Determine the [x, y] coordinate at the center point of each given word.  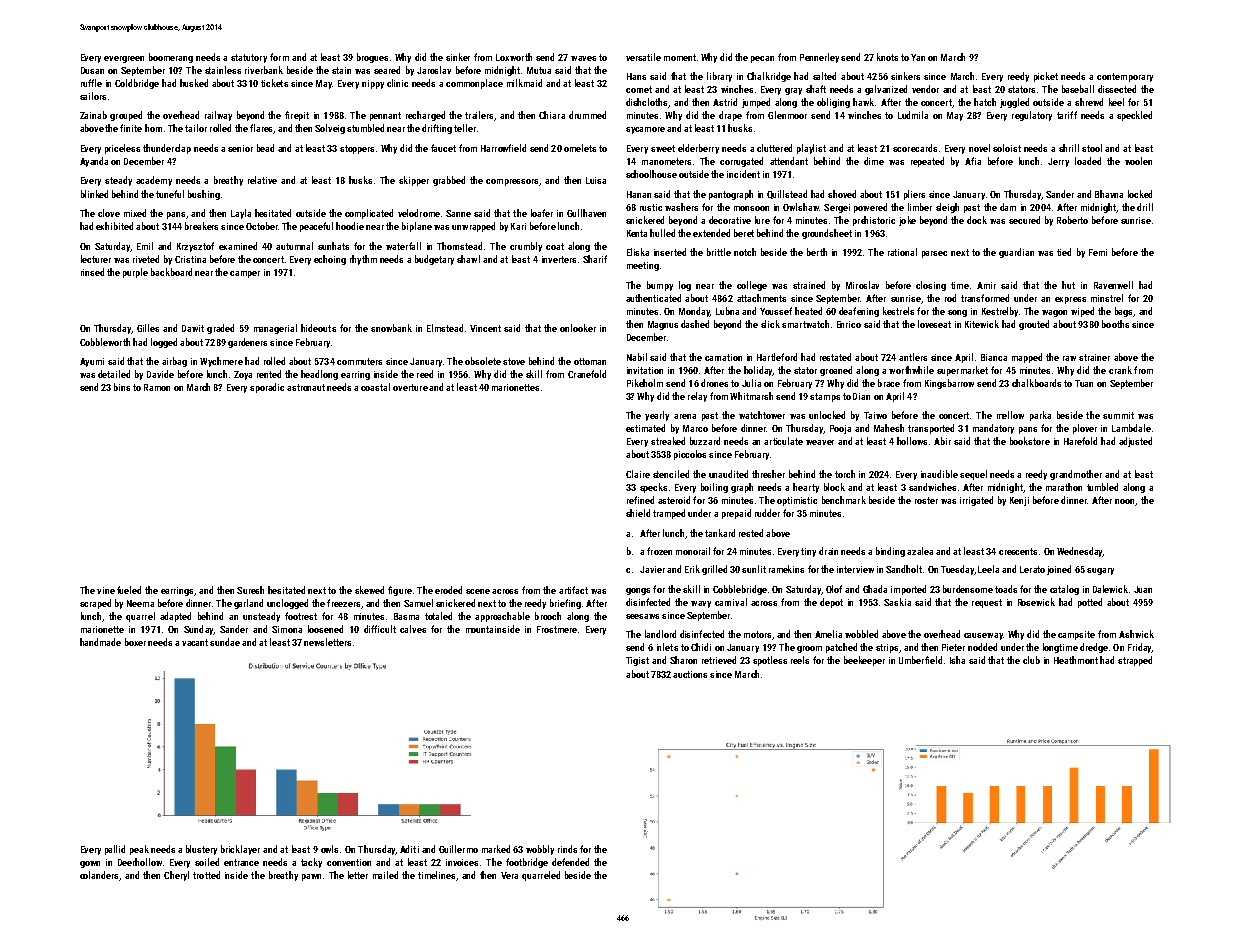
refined [640, 500]
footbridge [527, 863]
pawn [311, 877]
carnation [723, 357]
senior [240, 148]
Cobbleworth [105, 342]
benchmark [844, 500]
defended [570, 862]
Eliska [638, 252]
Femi [1098, 252]
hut [1068, 285]
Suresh [250, 590]
